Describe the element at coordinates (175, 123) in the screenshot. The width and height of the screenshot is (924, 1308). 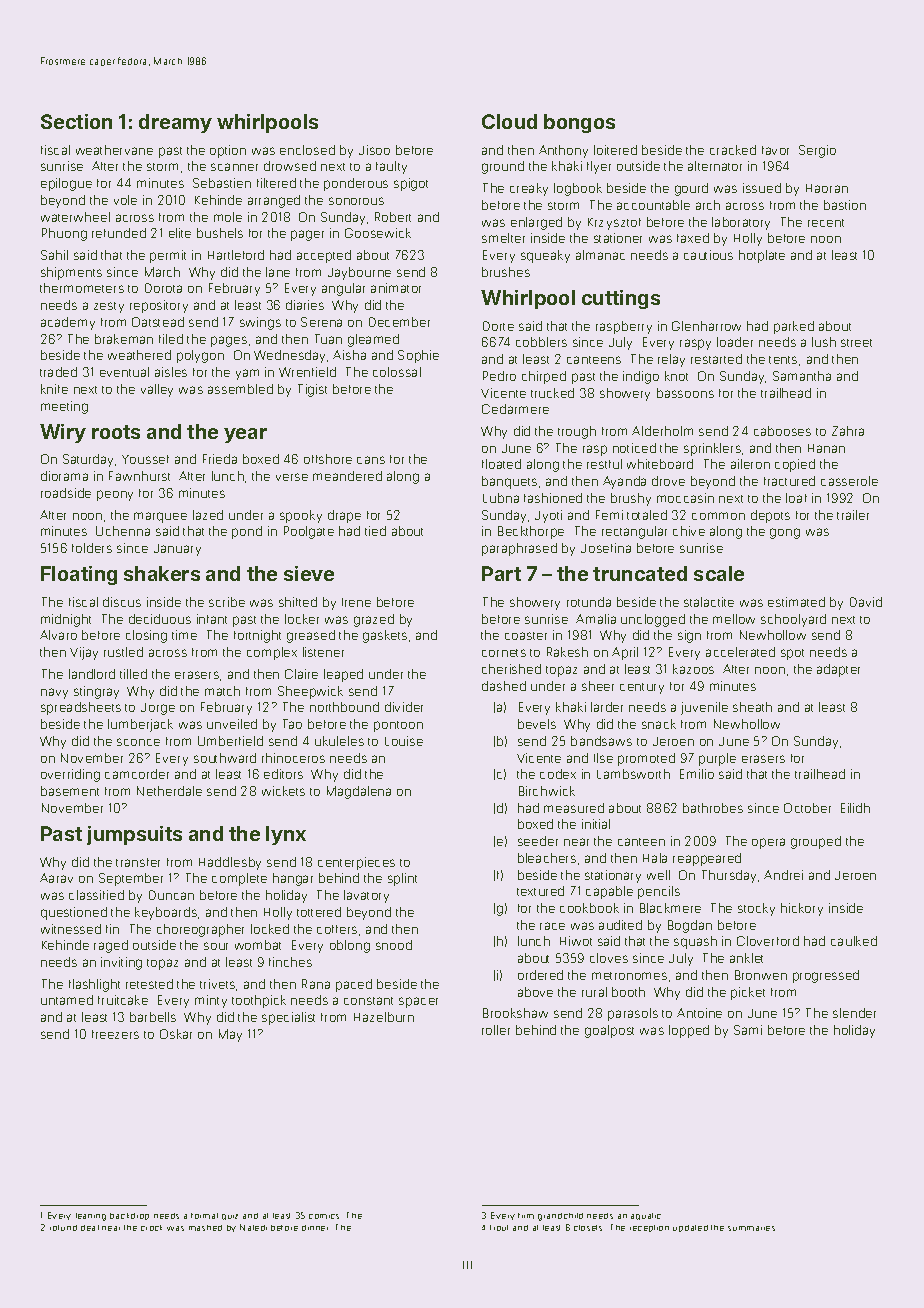
I see `dreamy` at that location.
